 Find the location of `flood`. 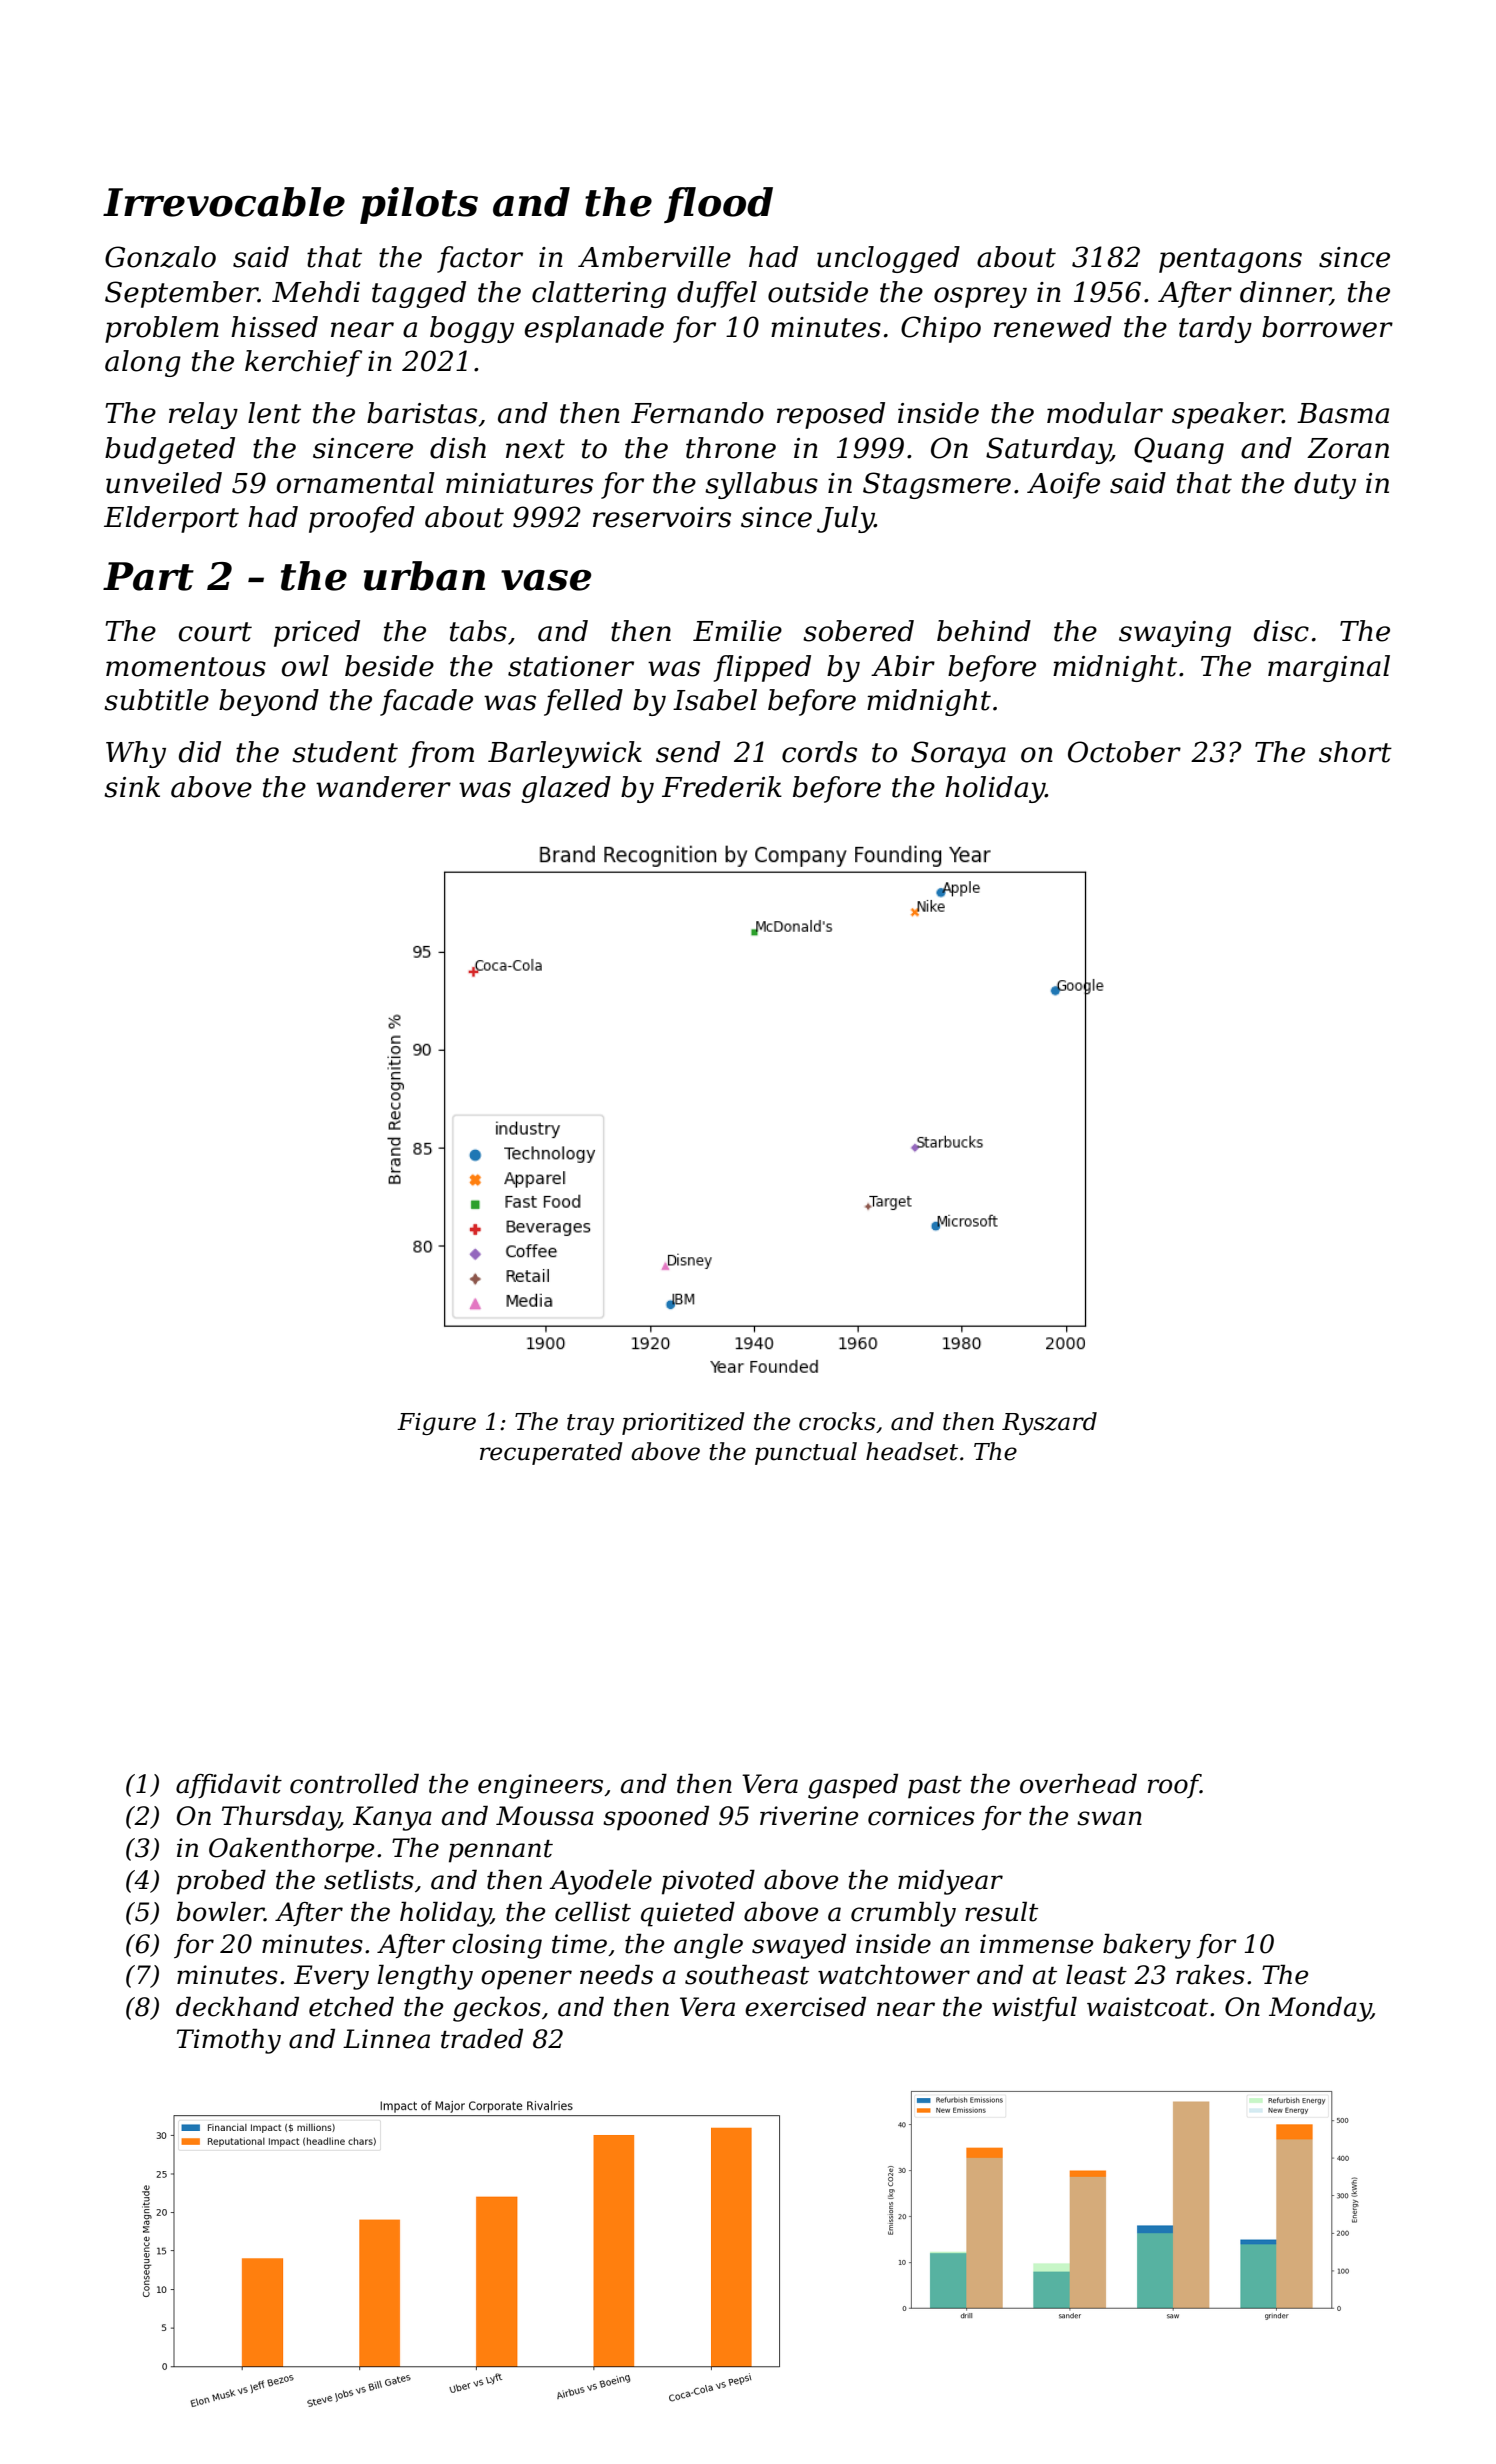

flood is located at coordinates (718, 205).
